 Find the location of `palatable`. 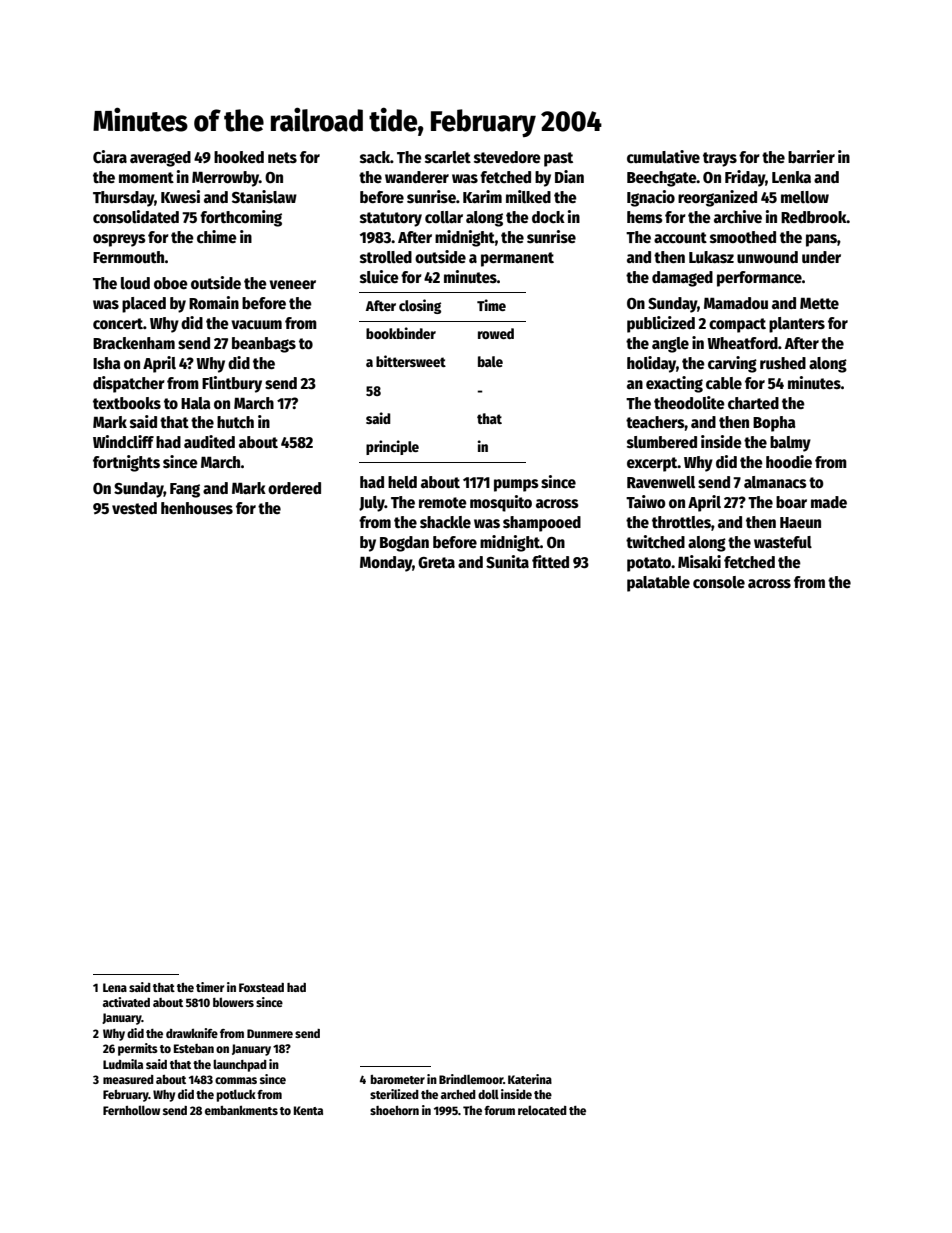

palatable is located at coordinates (658, 584).
